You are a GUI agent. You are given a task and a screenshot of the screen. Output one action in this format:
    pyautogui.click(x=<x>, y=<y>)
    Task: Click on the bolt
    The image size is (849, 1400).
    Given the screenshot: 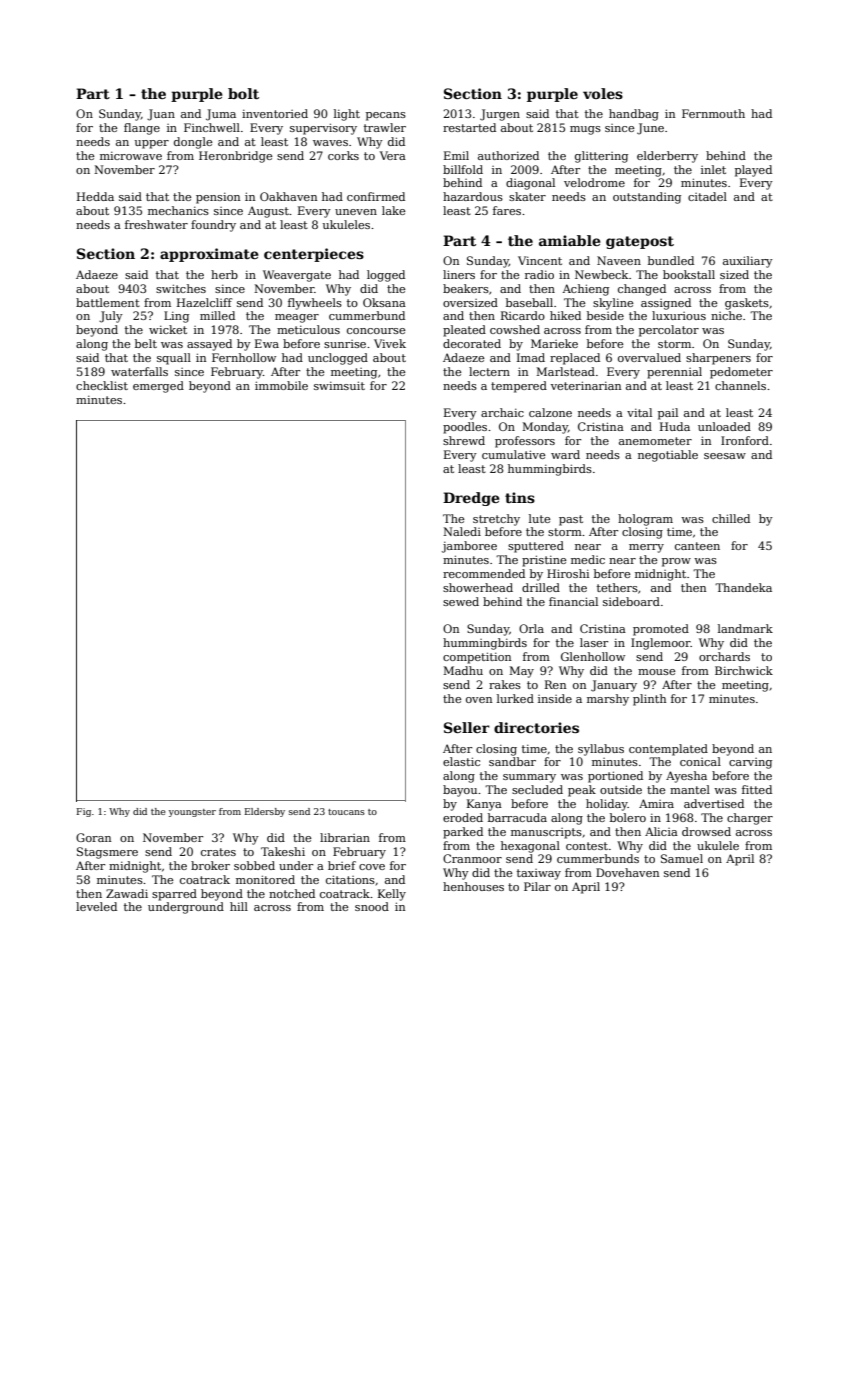 What is the action you would take?
    pyautogui.click(x=243, y=93)
